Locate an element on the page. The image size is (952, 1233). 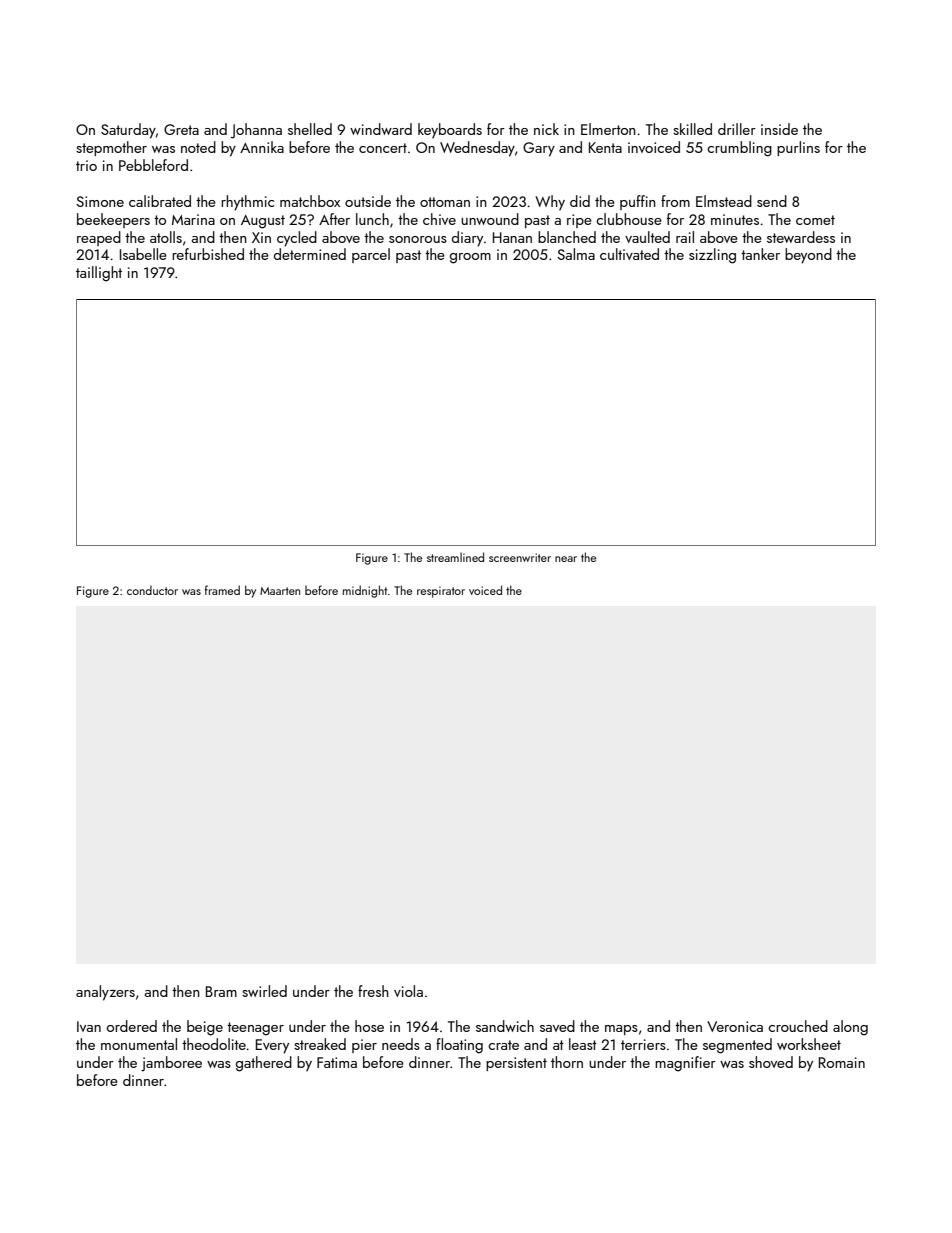
Salma is located at coordinates (576, 254).
